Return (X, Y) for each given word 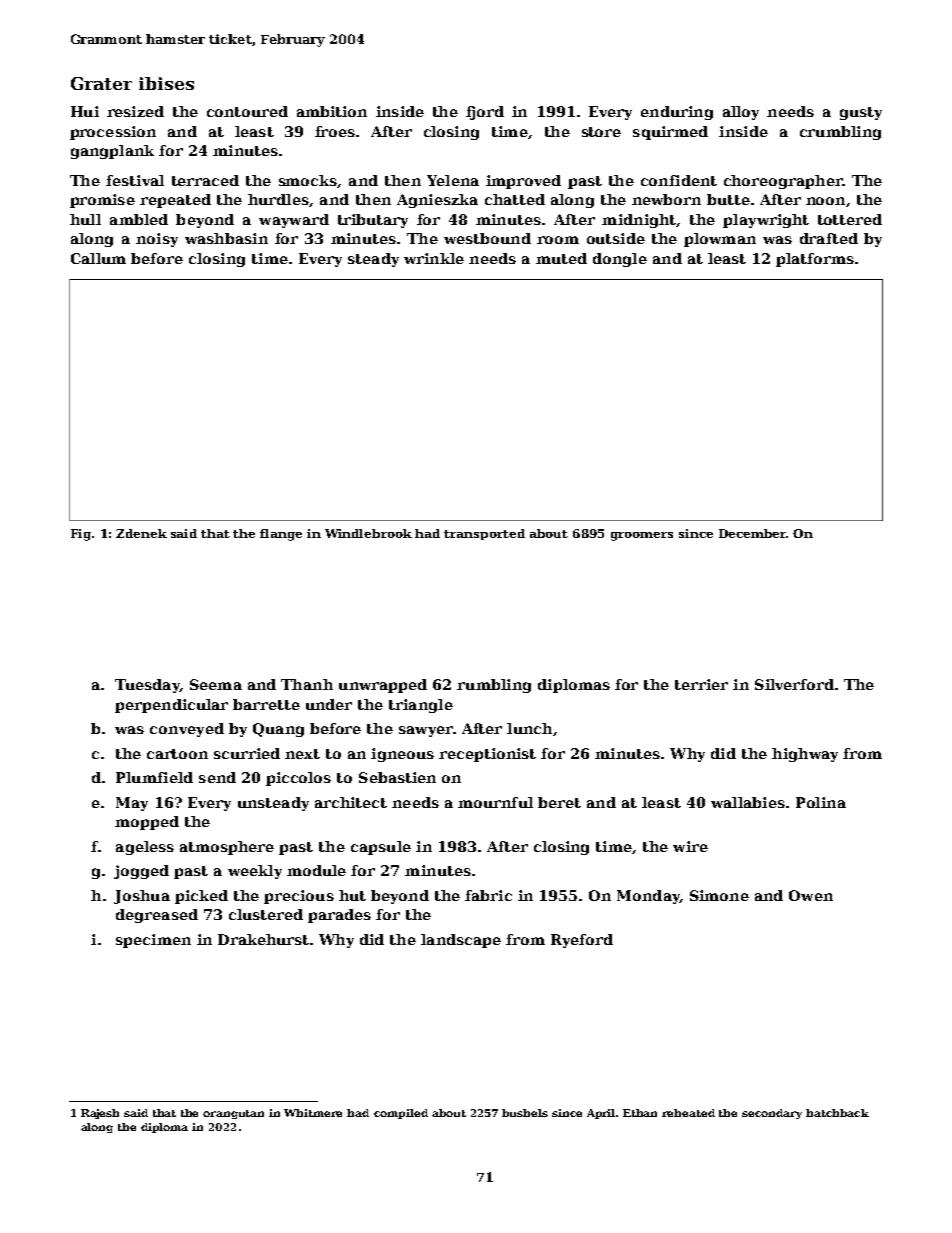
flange (281, 535)
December (753, 533)
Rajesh (100, 1114)
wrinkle (434, 258)
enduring (677, 113)
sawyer (426, 731)
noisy (157, 240)
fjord (485, 113)
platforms (815, 260)
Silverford (794, 684)
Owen (811, 895)
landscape (461, 941)
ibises (166, 83)
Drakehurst (263, 939)
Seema (216, 684)
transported (484, 534)
